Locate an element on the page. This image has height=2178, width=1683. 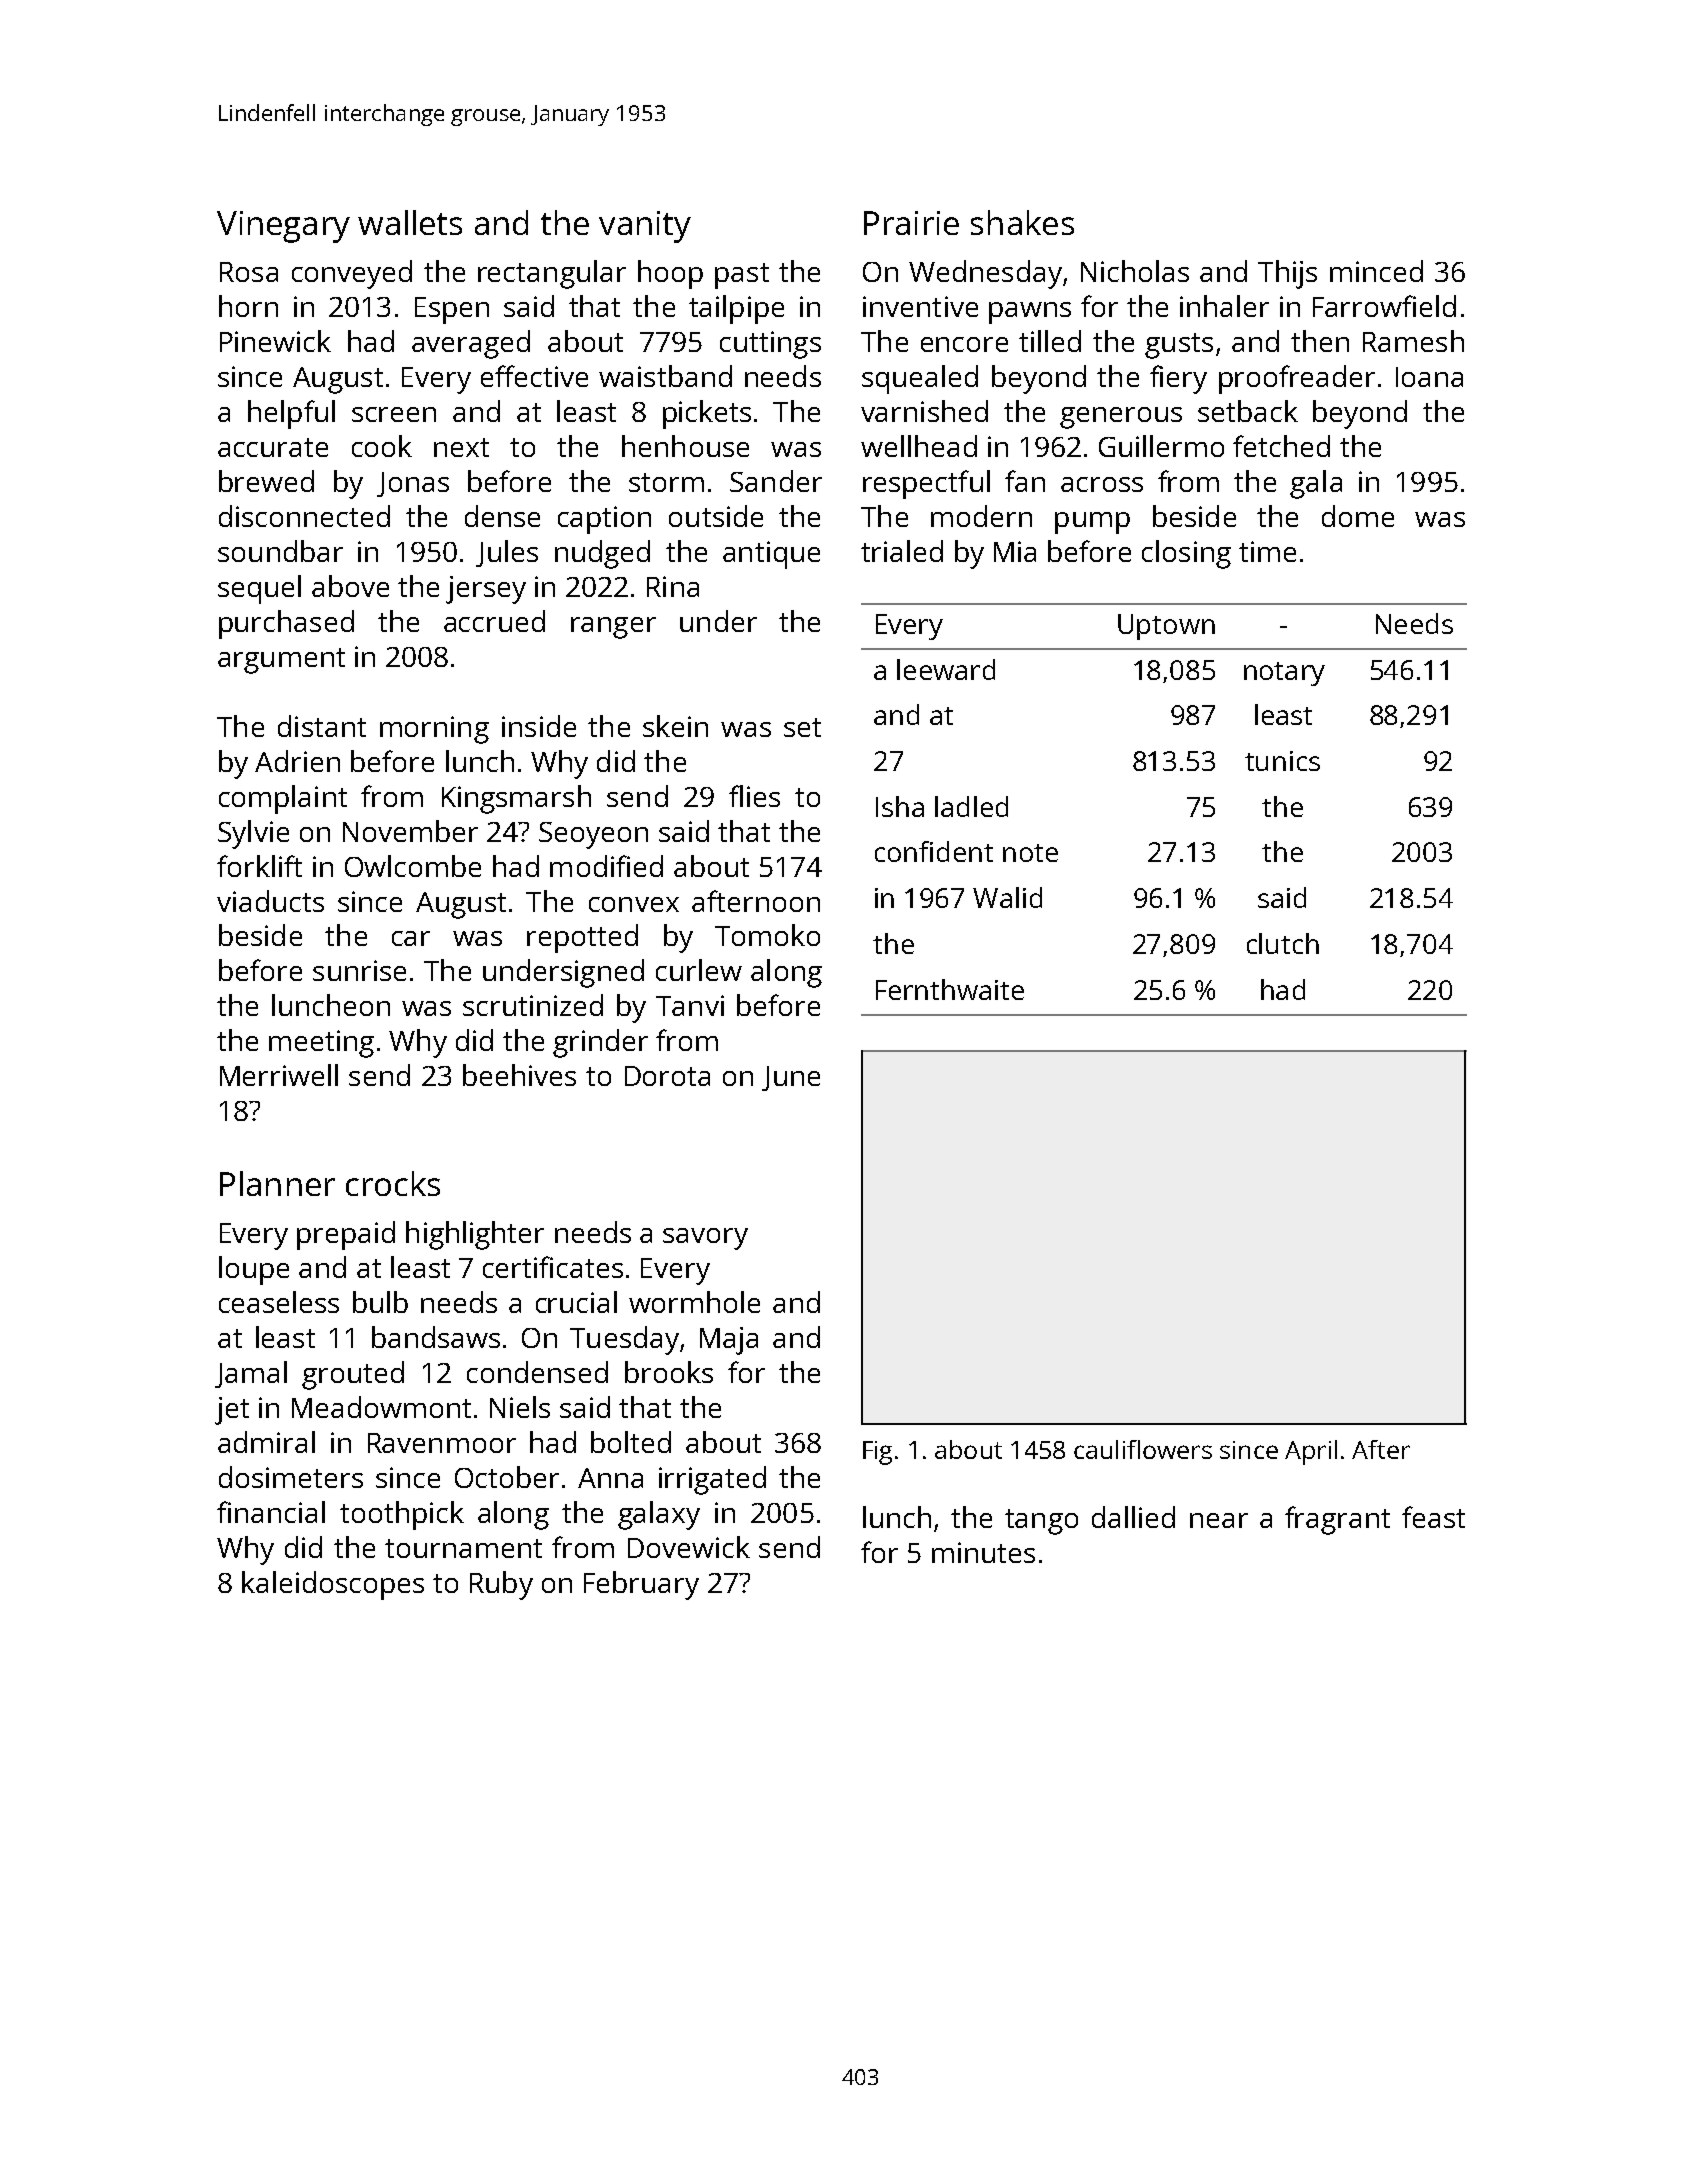
June is located at coordinates (791, 1078).
